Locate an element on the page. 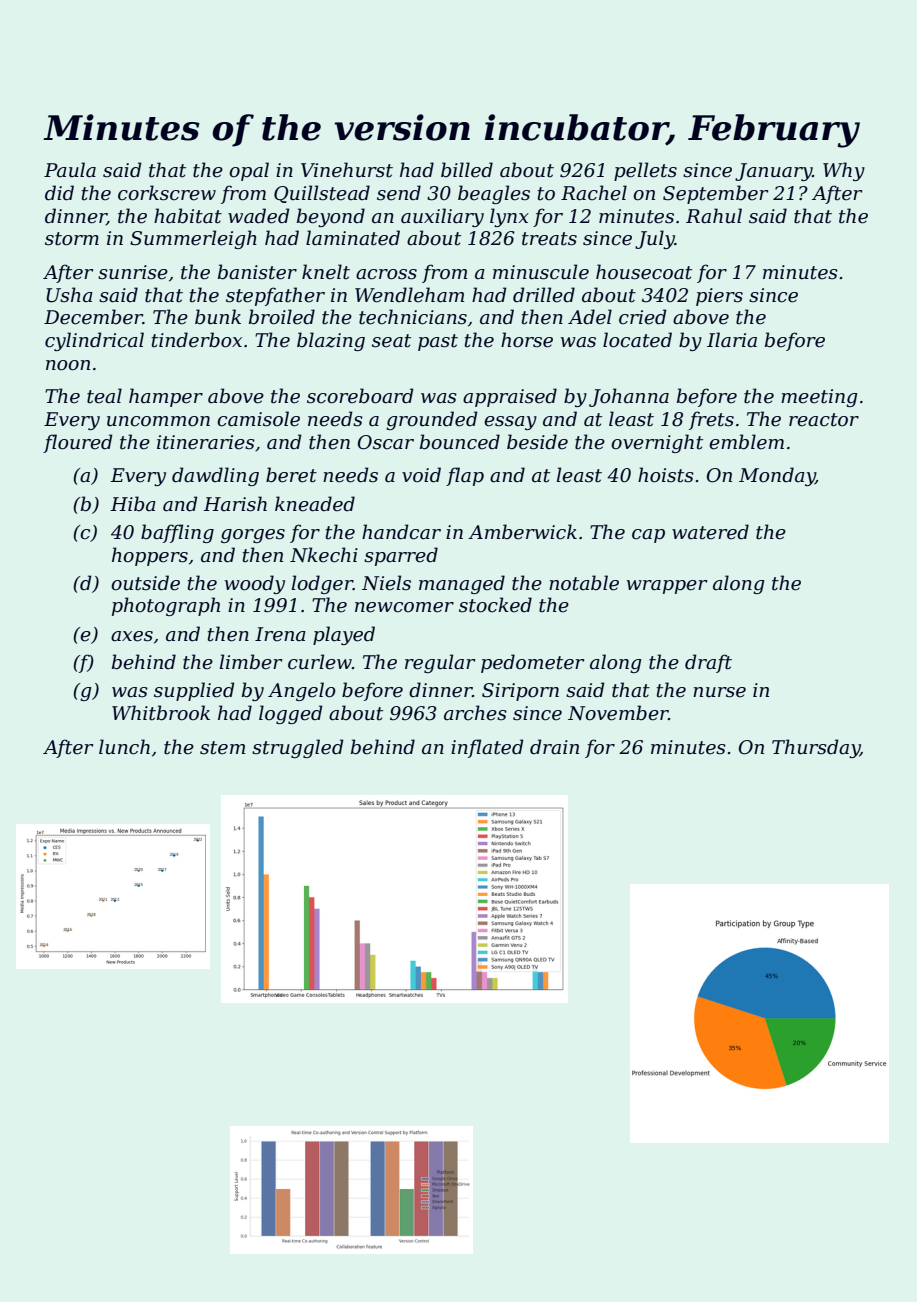  corkscrew is located at coordinates (167, 193).
